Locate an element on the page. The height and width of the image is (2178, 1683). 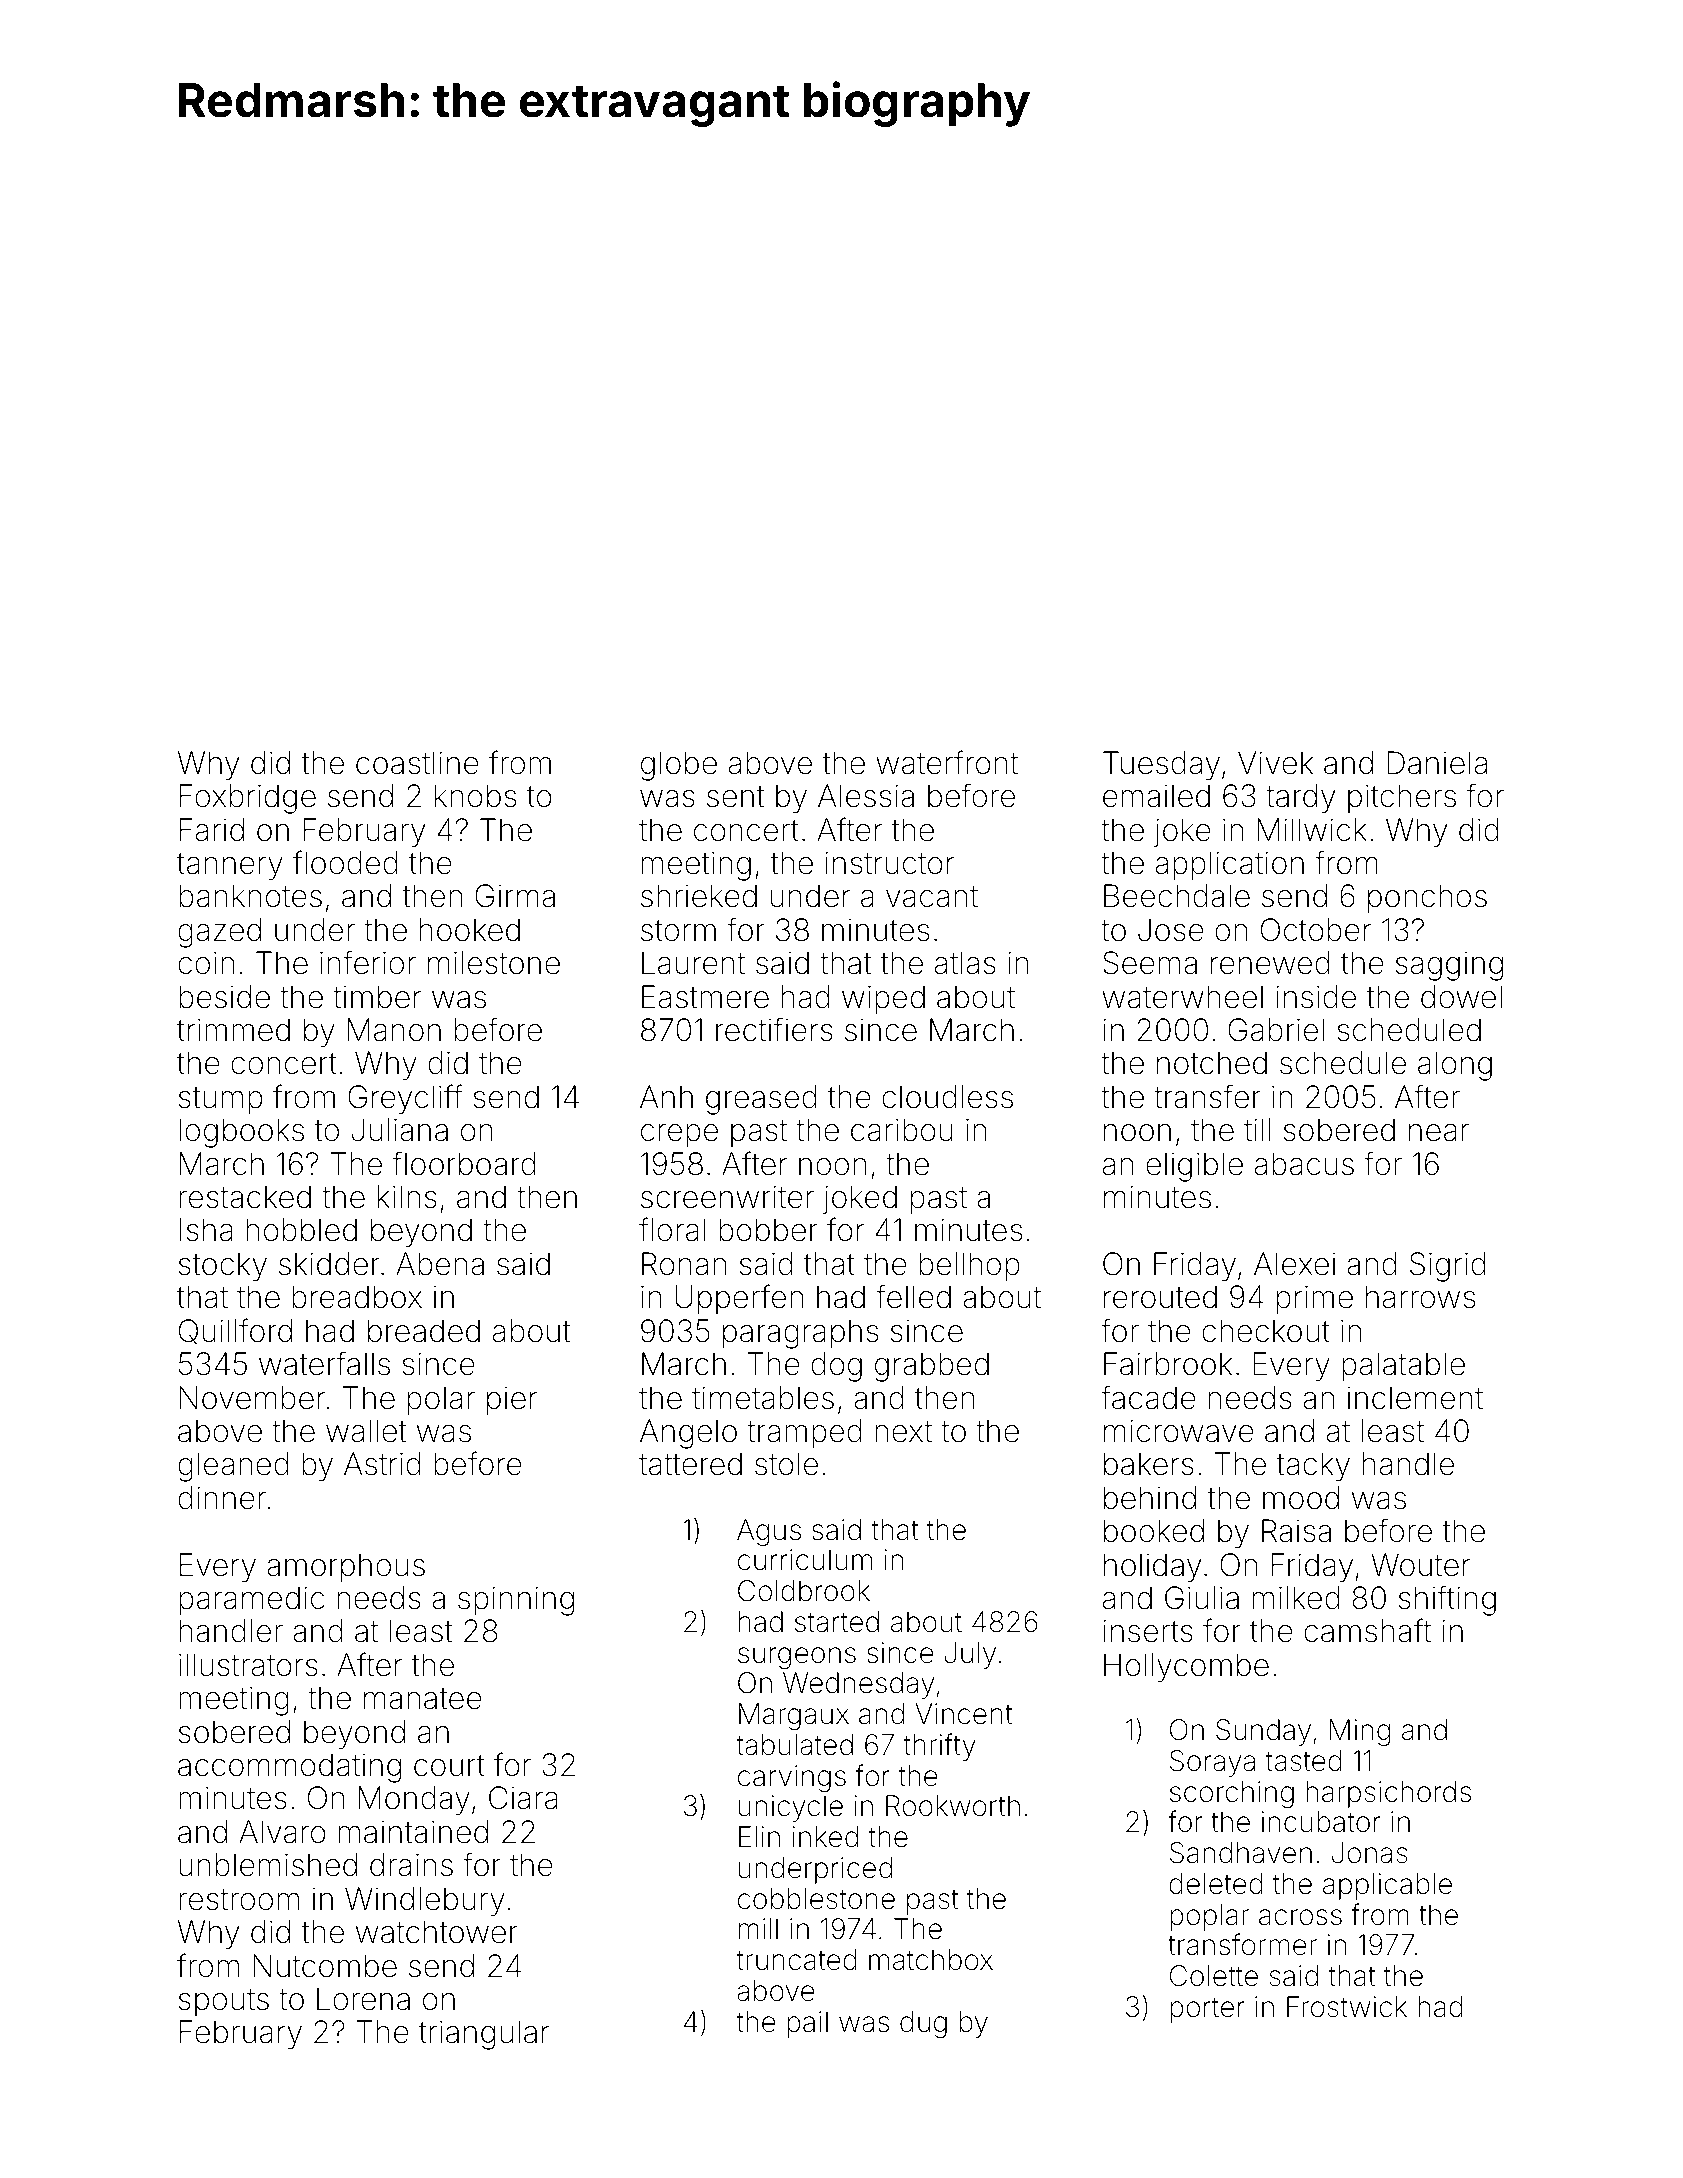
porter is located at coordinates (1207, 2010).
